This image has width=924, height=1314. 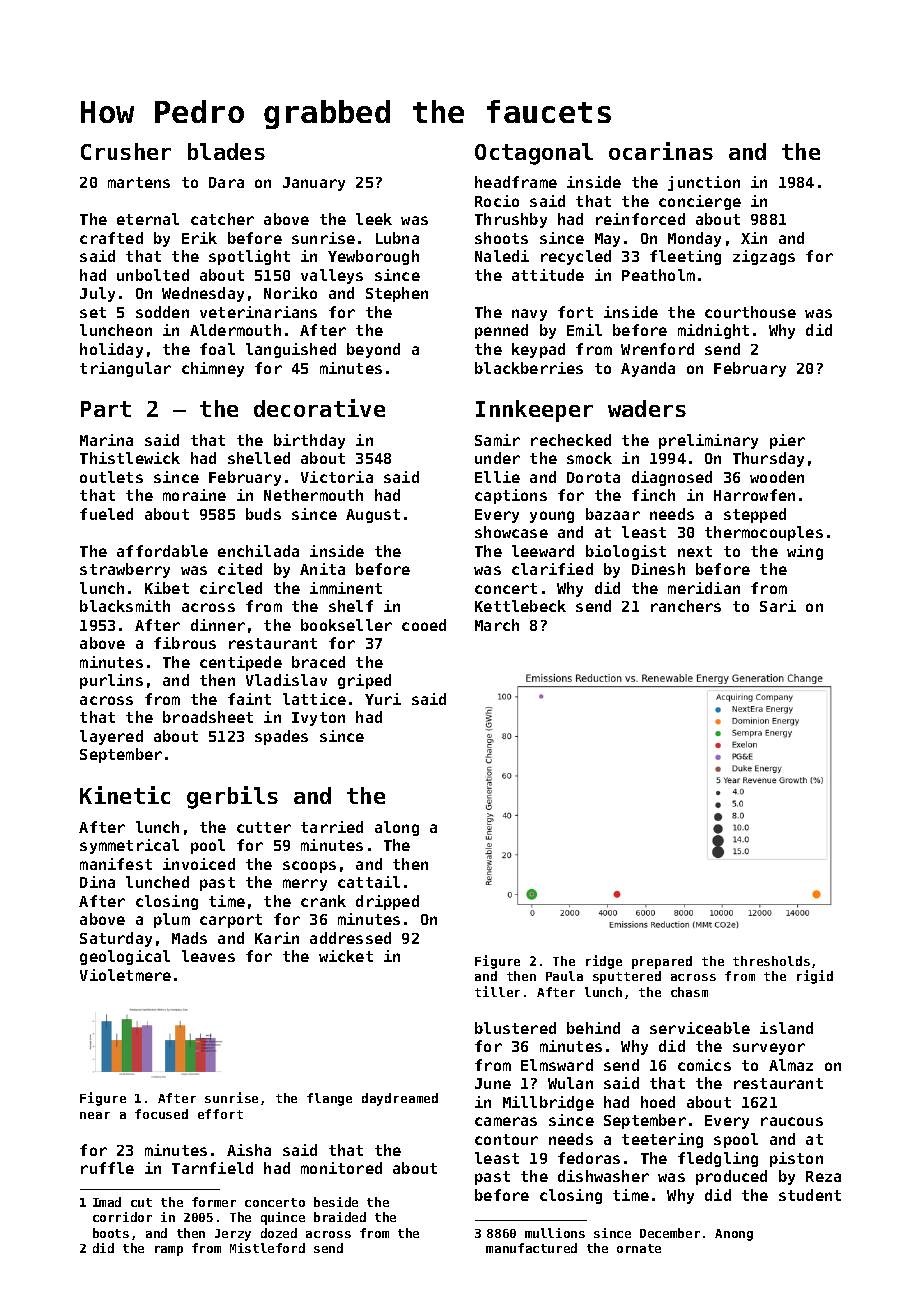 I want to click on blades, so click(x=226, y=151).
